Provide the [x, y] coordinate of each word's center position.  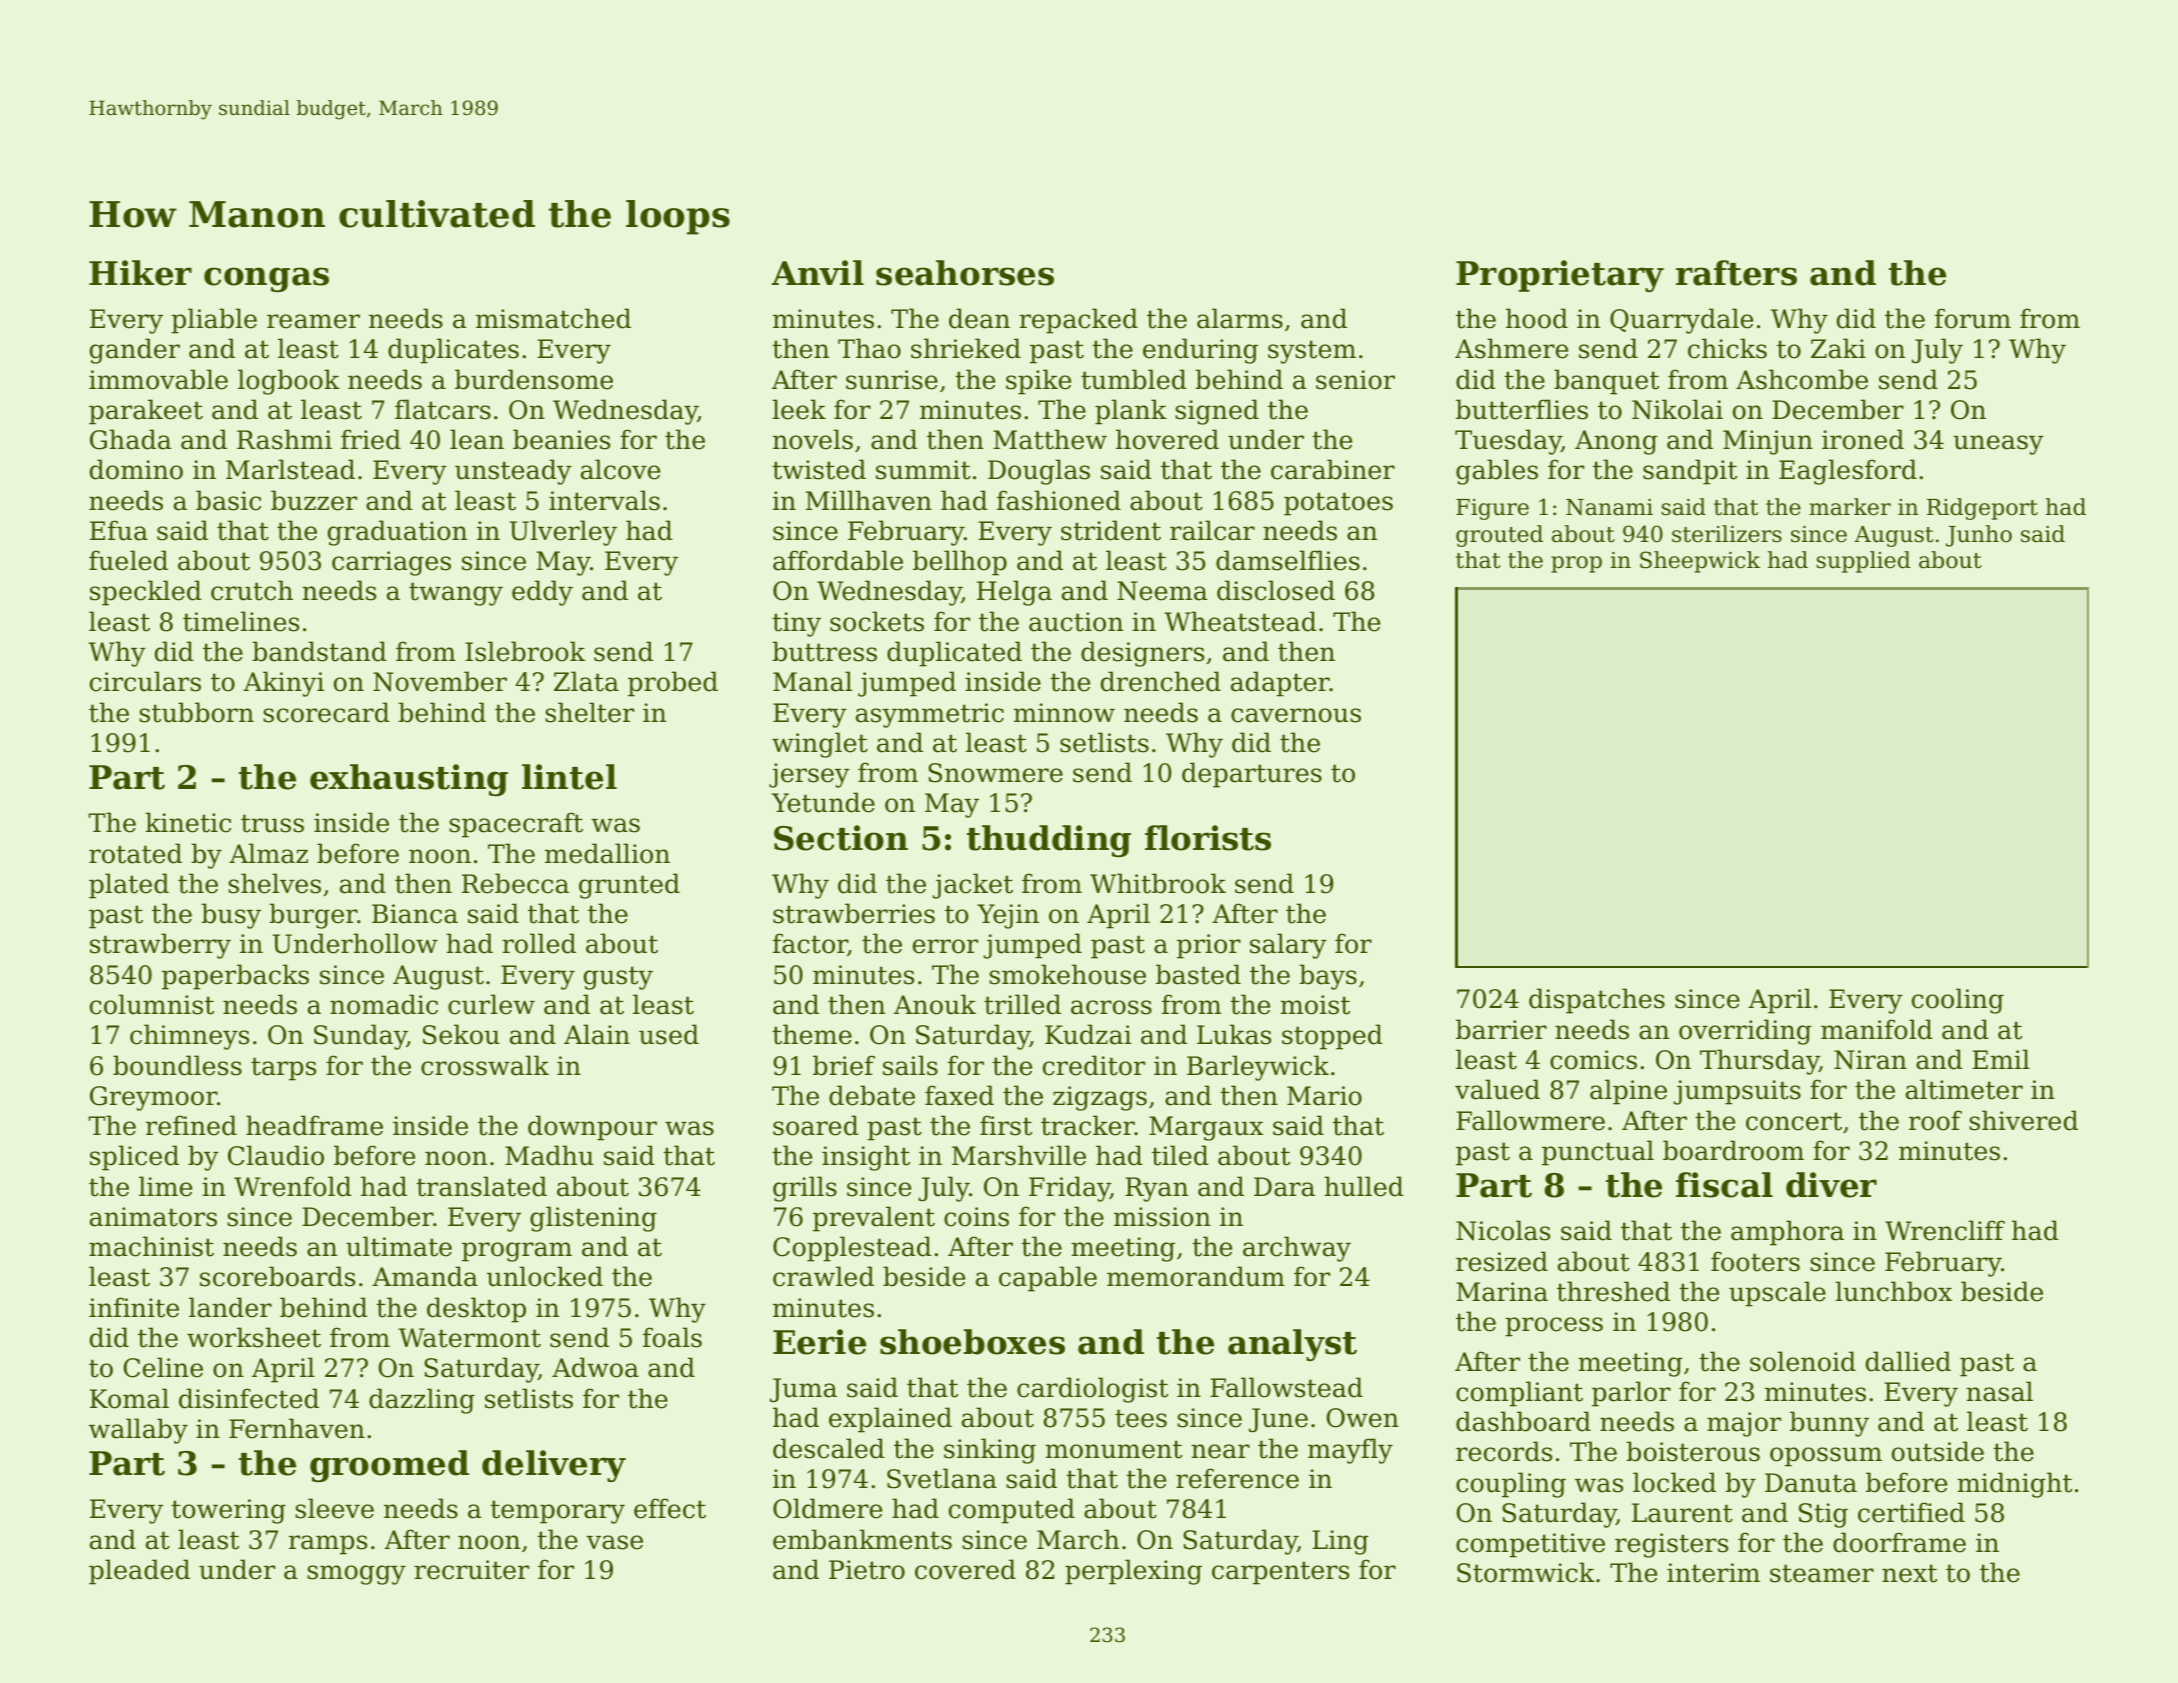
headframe [314, 1125]
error [945, 946]
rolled [539, 943]
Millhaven [869, 500]
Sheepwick [1700, 562]
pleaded [139, 1572]
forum [1973, 318]
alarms [1240, 318]
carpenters [1280, 1573]
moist [1315, 1005]
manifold [1877, 1029]
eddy [542, 593]
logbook [289, 382]
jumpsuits [1737, 1092]
